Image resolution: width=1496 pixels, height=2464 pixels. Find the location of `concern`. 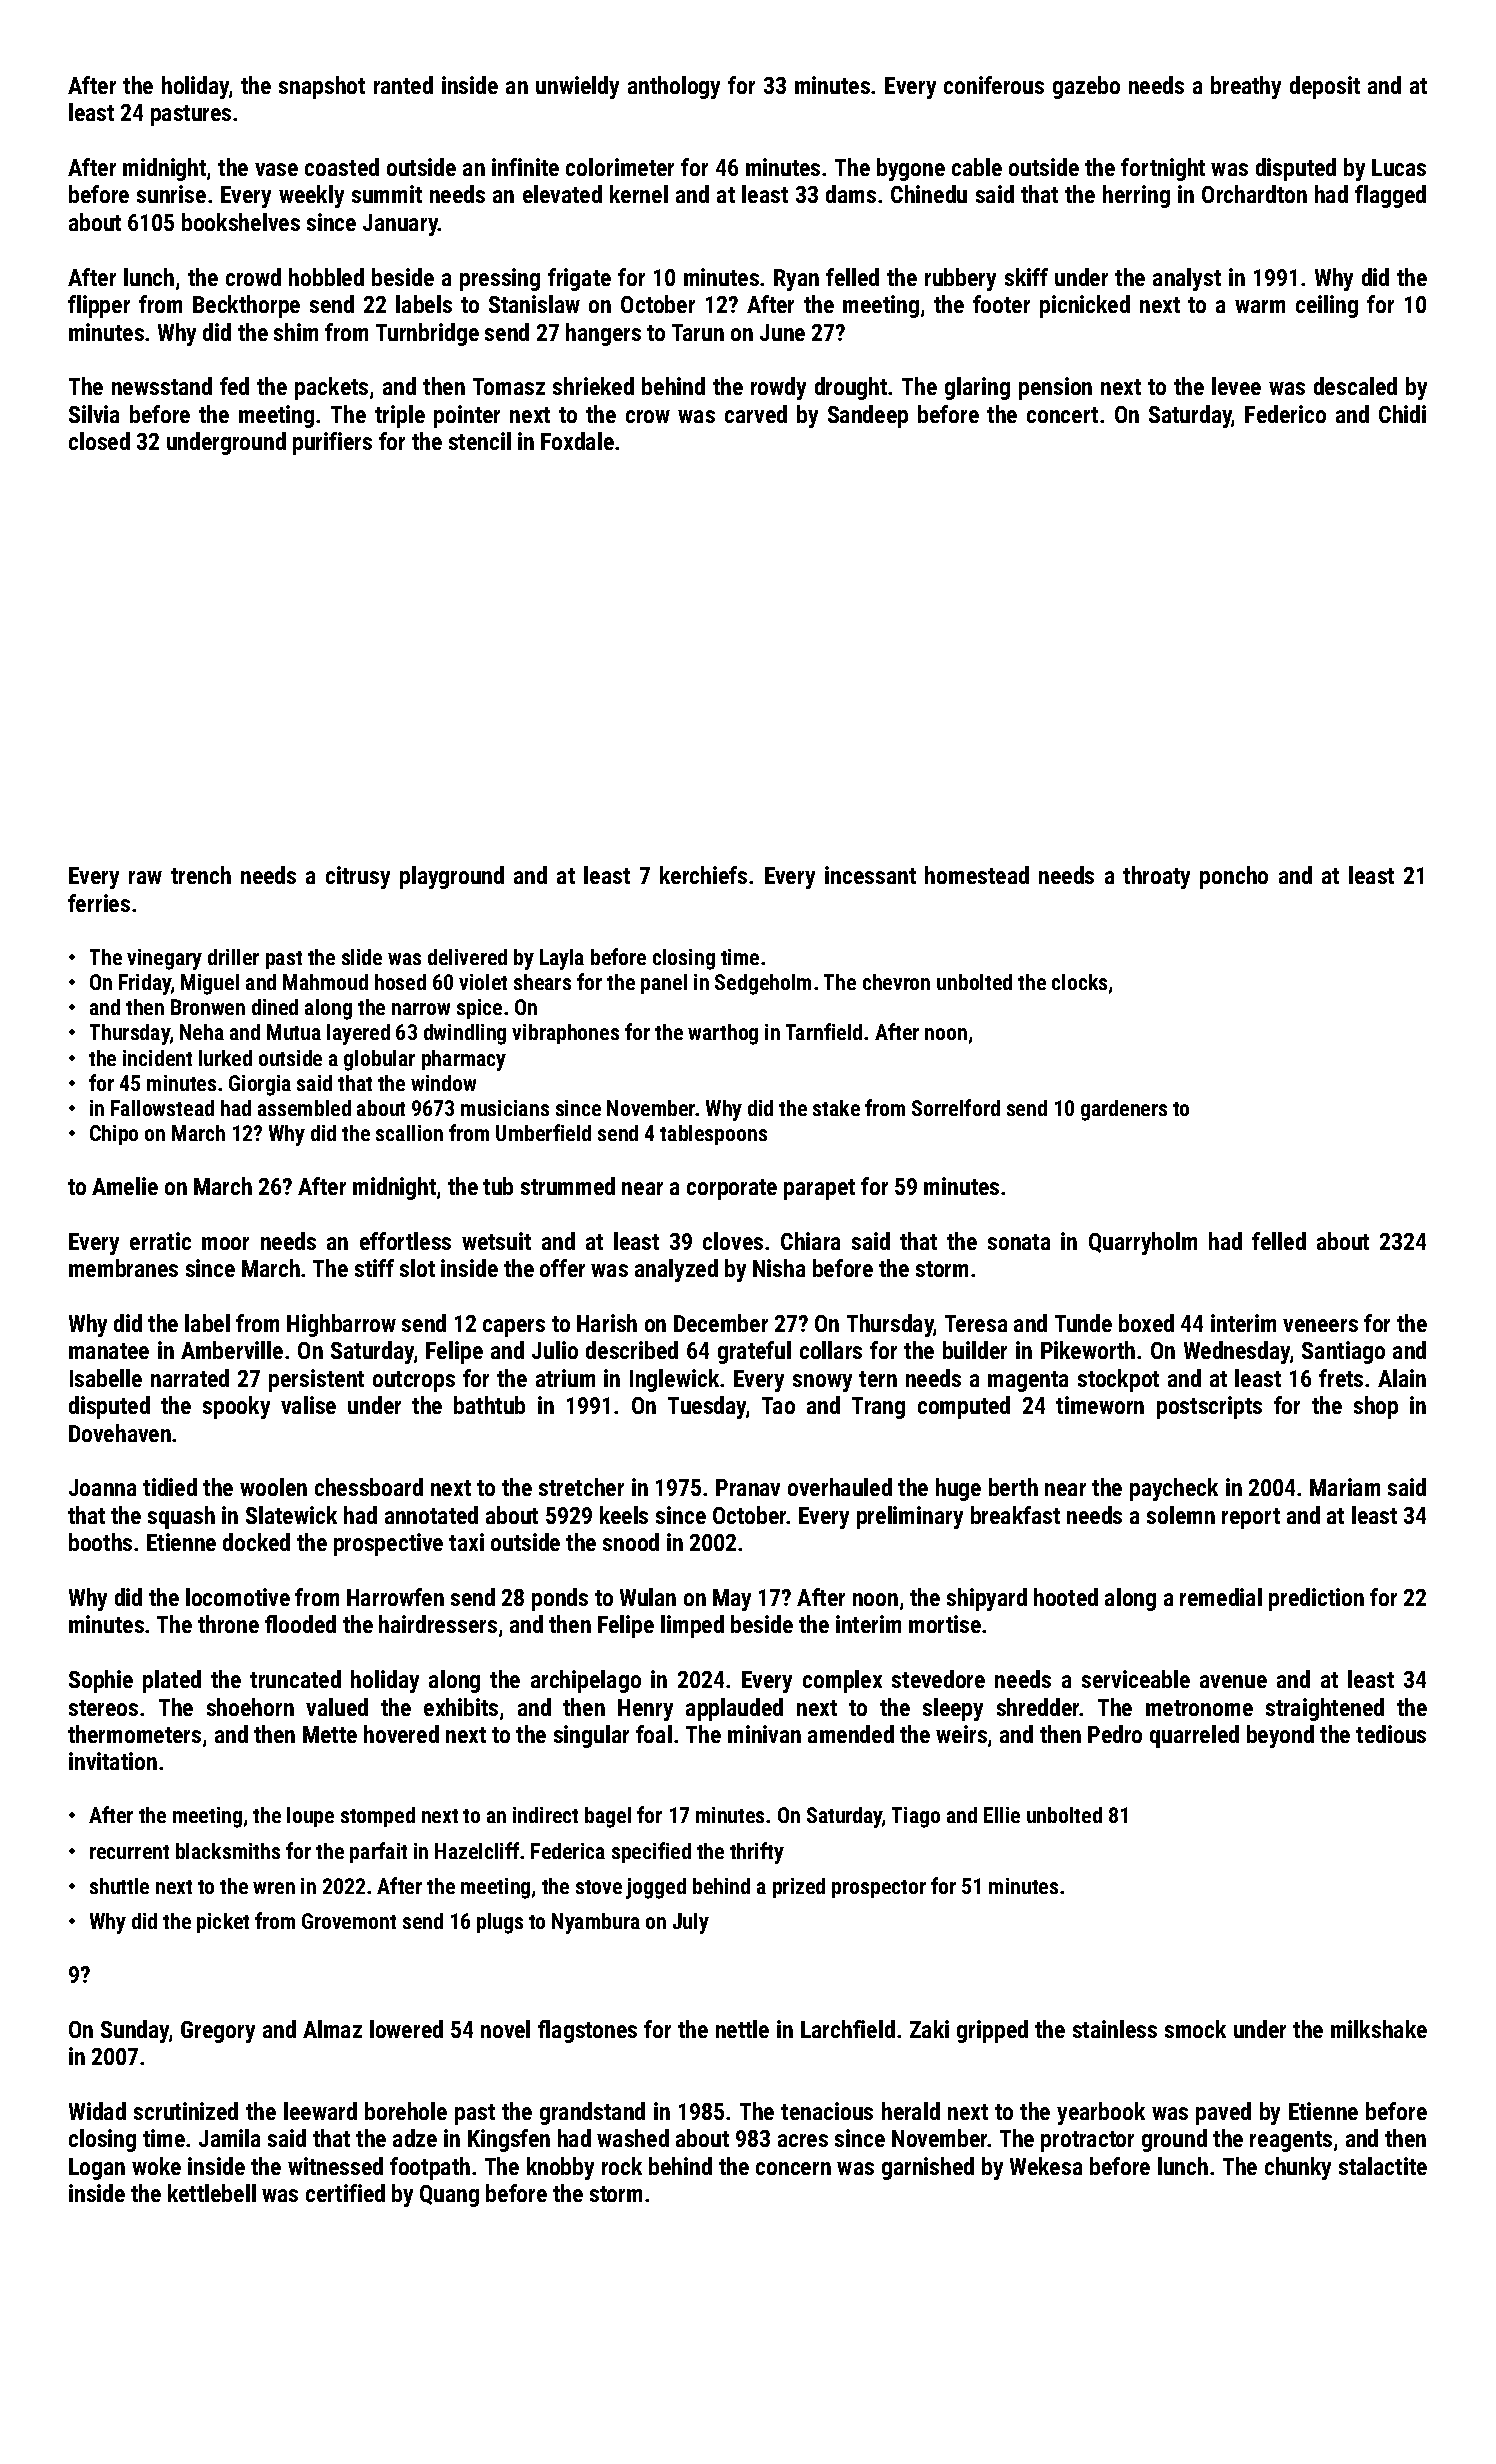

concern is located at coordinates (793, 2168).
